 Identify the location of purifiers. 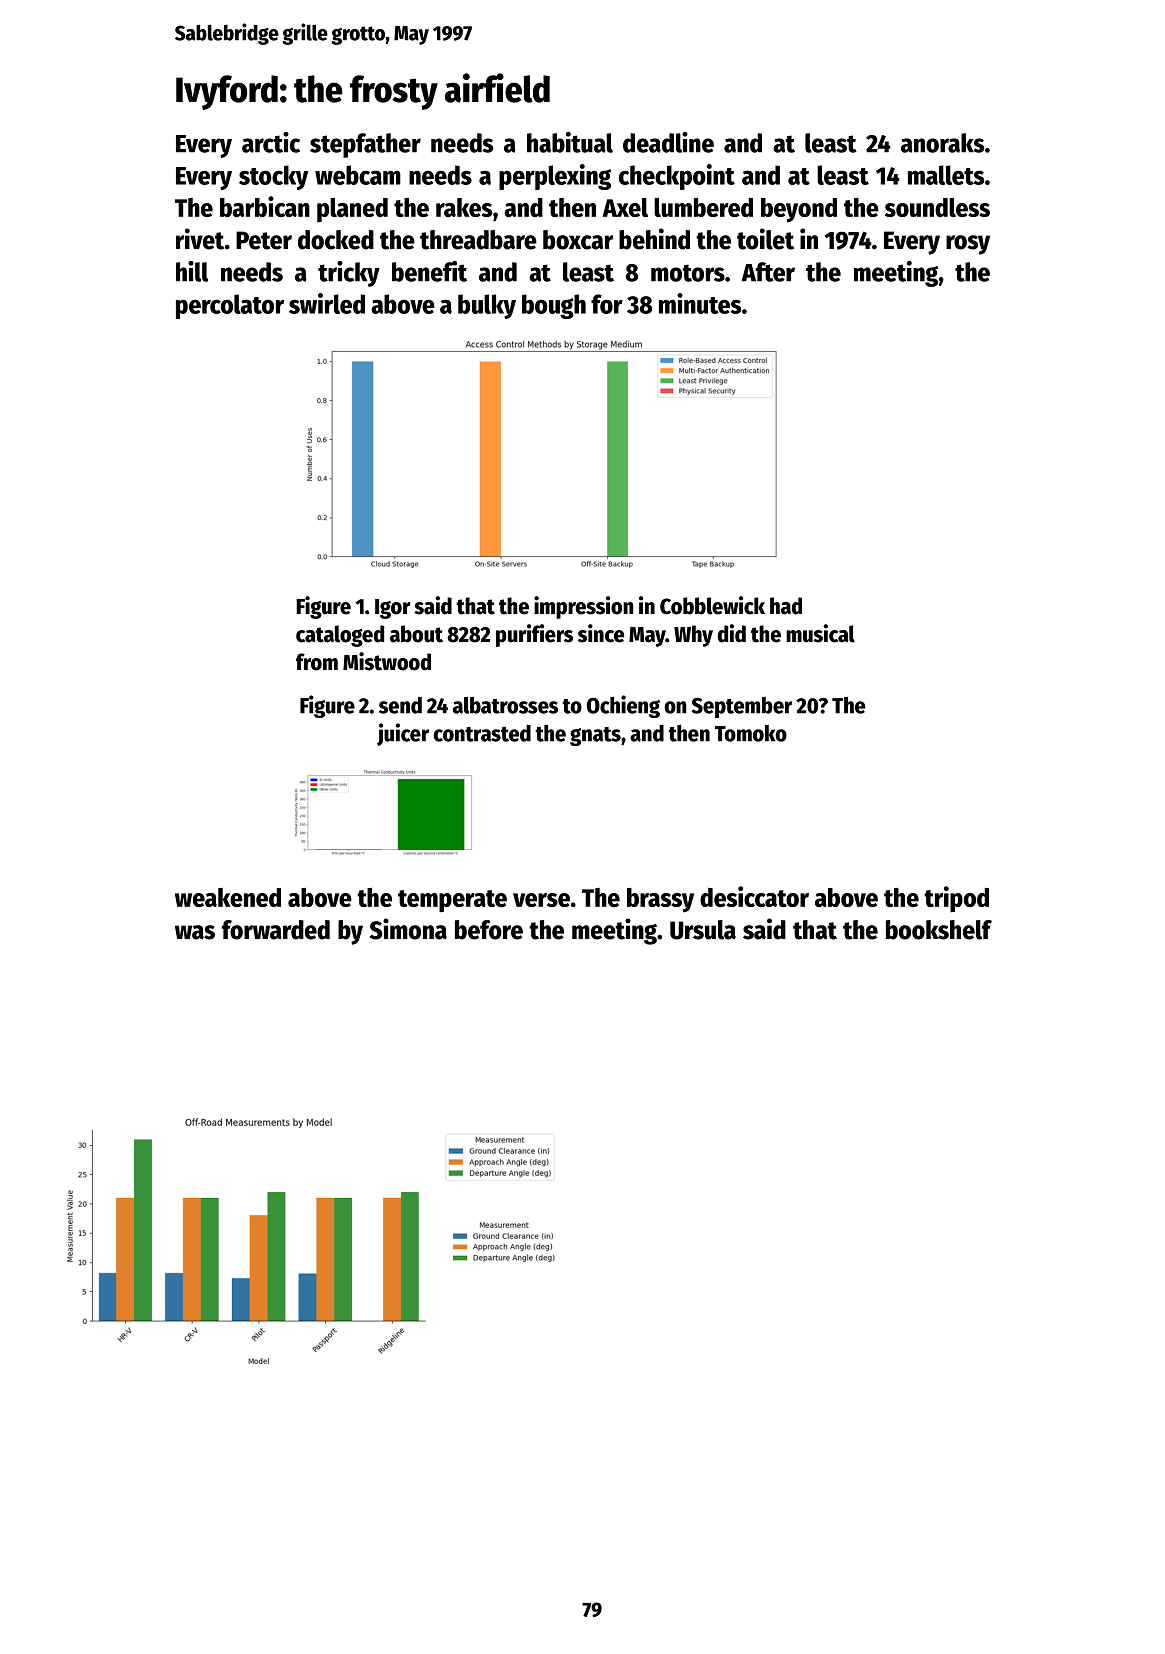
(534, 635).
